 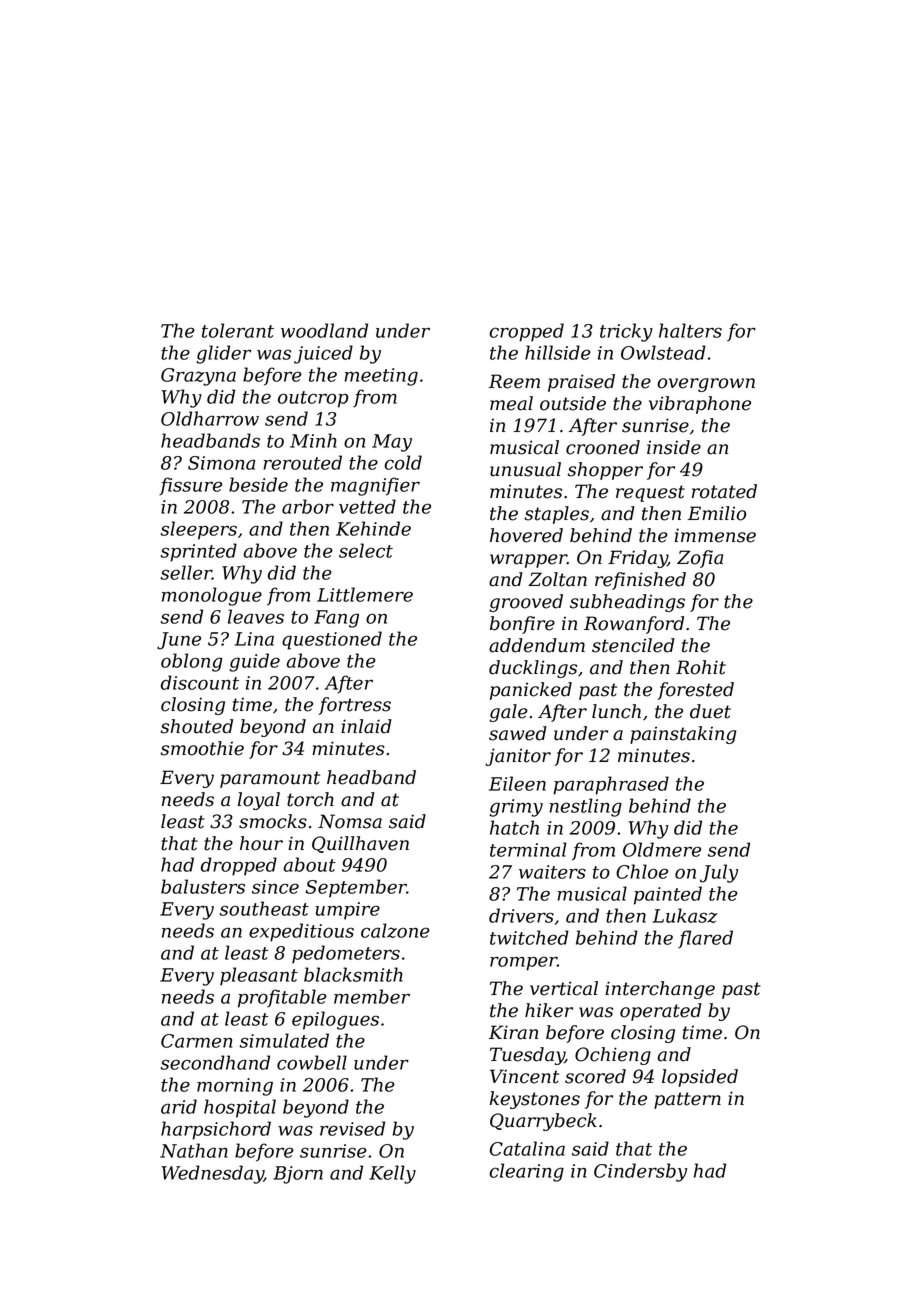 What do you see at coordinates (324, 330) in the page?
I see `woodland` at bounding box center [324, 330].
